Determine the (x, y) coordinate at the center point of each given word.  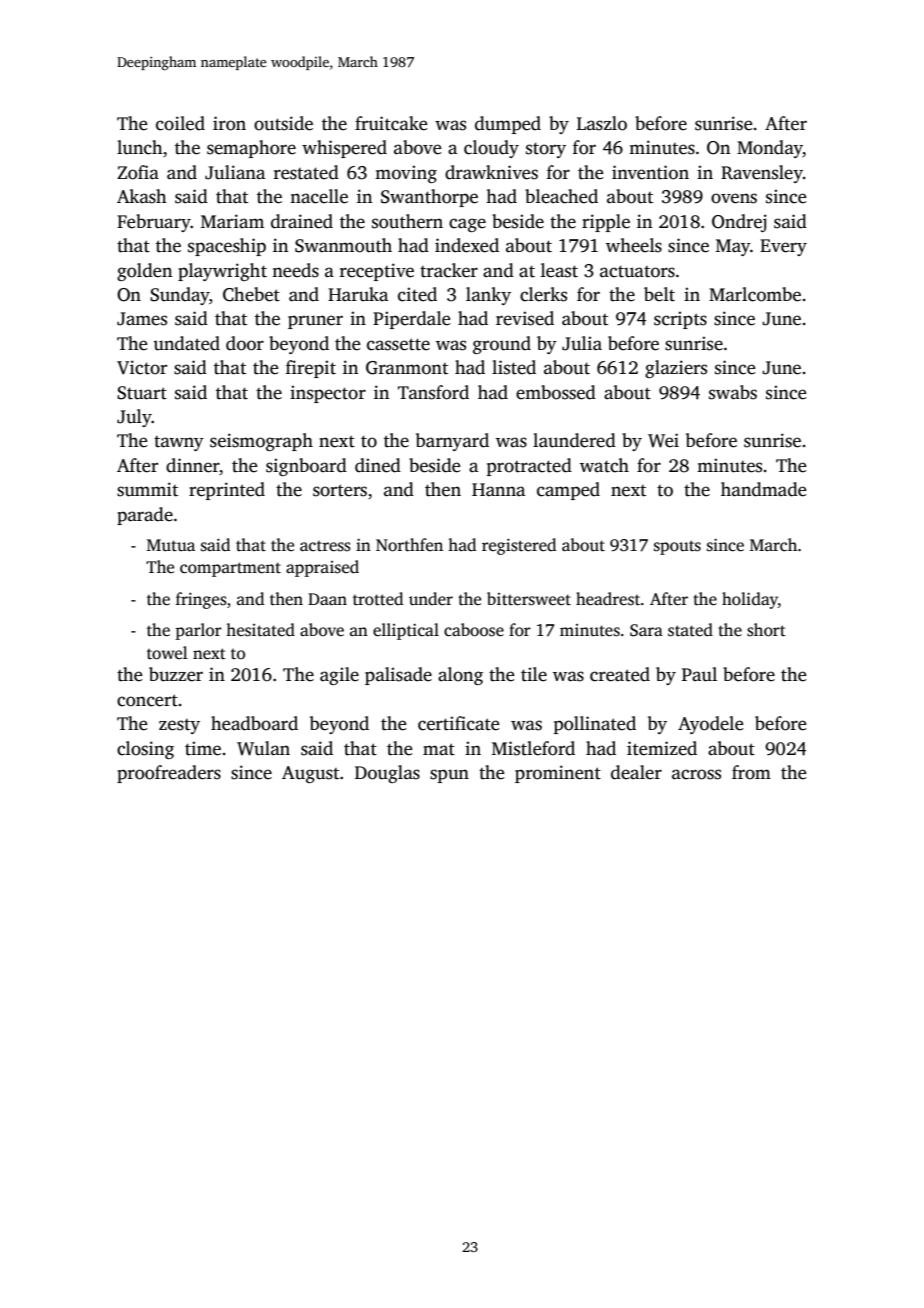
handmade (764, 489)
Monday (770, 149)
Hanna (498, 490)
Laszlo (602, 123)
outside (283, 123)
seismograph (261, 442)
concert (147, 700)
